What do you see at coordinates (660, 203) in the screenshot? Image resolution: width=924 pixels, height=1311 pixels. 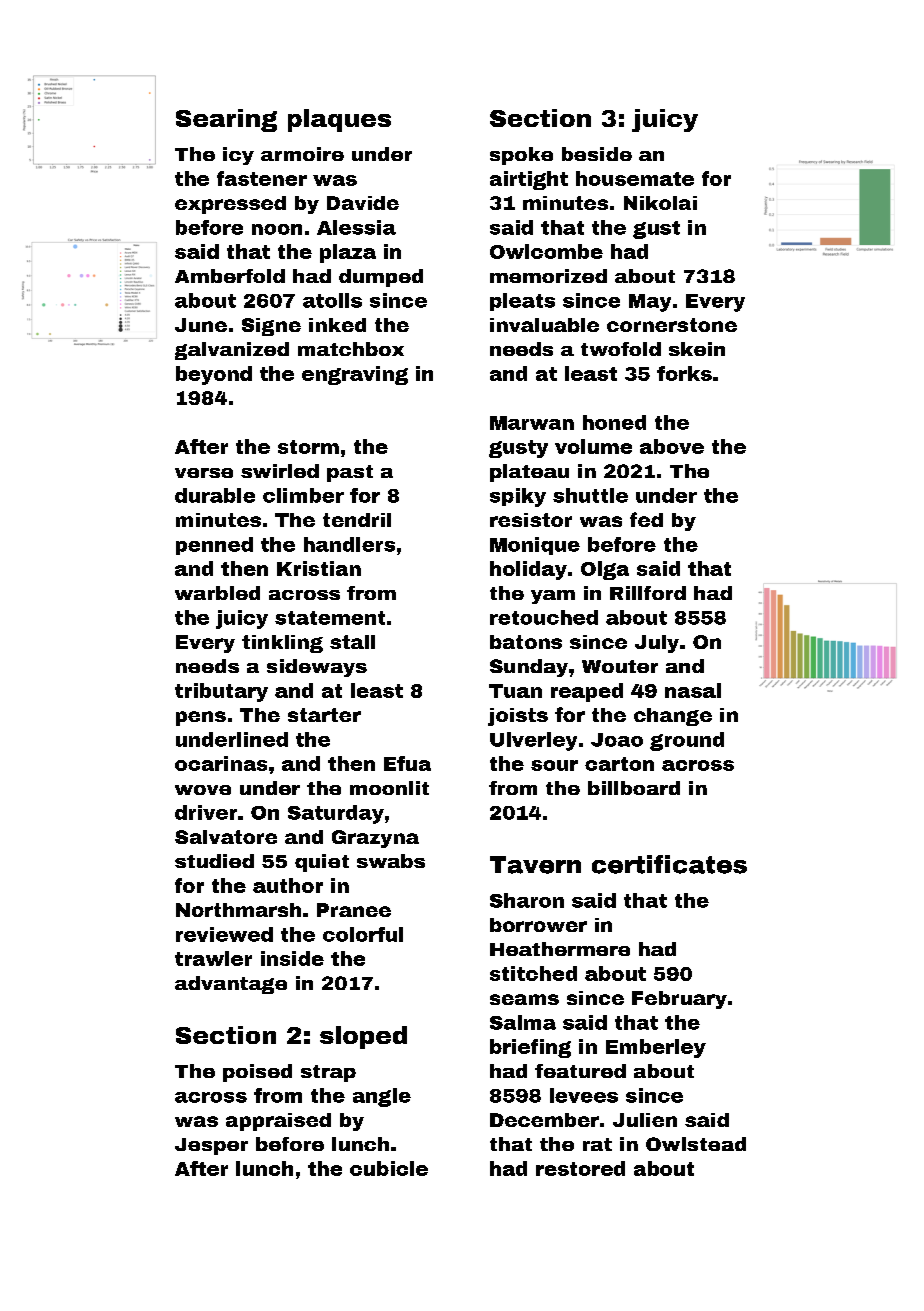 I see `Nikolai` at bounding box center [660, 203].
